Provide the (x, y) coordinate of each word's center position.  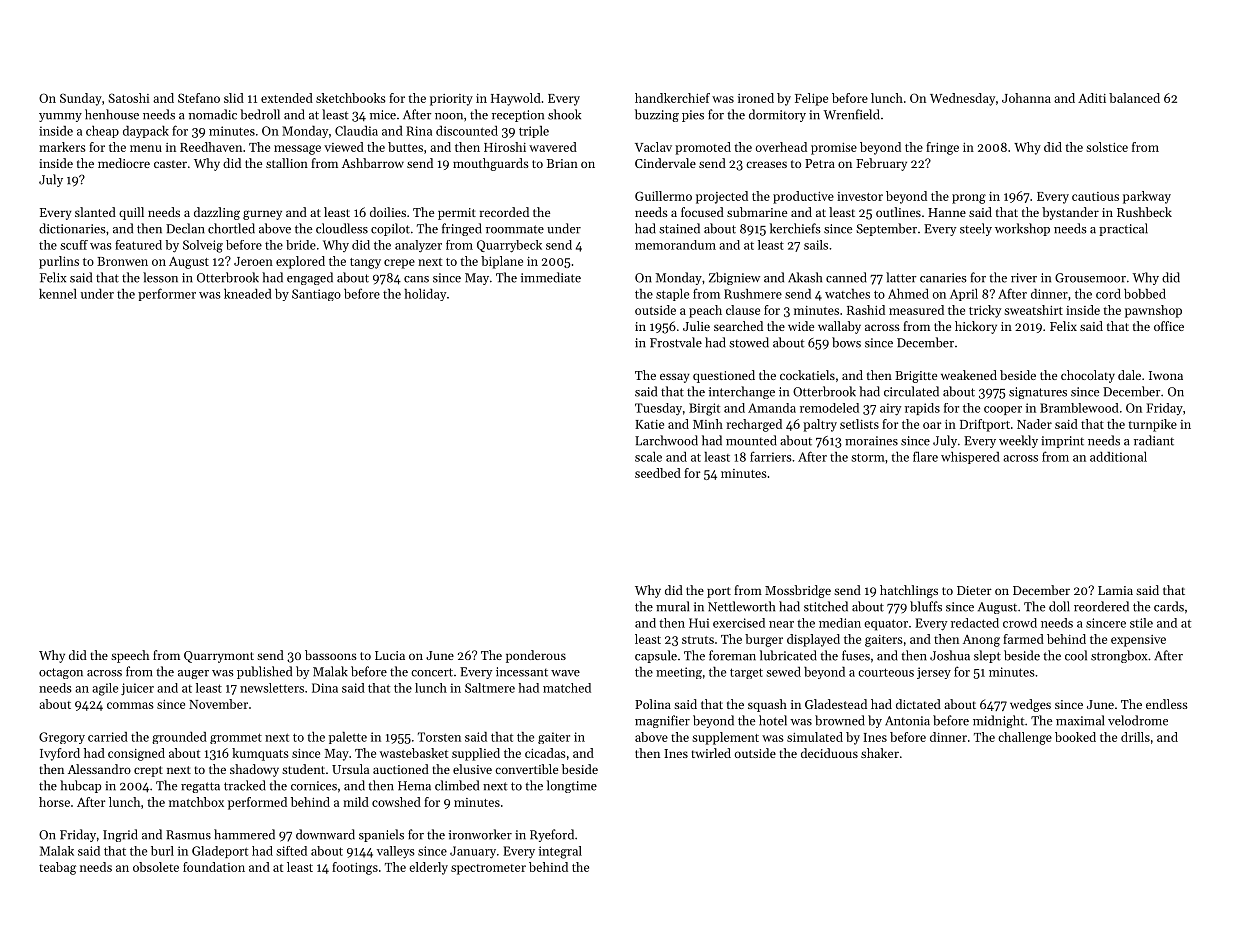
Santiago (316, 295)
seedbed (658, 473)
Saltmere (490, 688)
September (886, 229)
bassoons (331, 655)
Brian (562, 163)
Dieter (974, 590)
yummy (60, 117)
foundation (214, 867)
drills (1135, 737)
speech (130, 656)
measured (916, 310)
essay (675, 378)
